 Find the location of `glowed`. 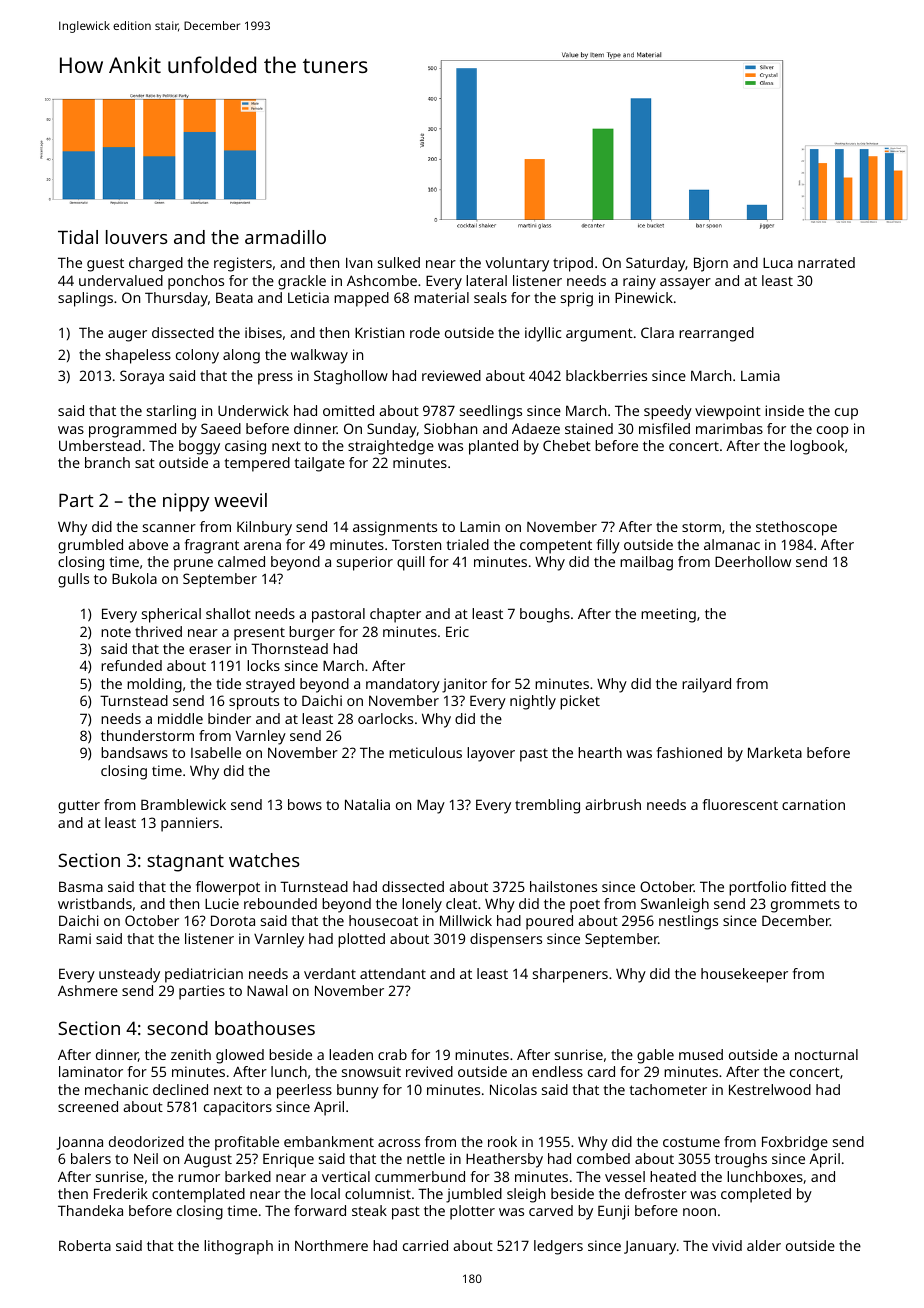

glowed is located at coordinates (240, 1056).
